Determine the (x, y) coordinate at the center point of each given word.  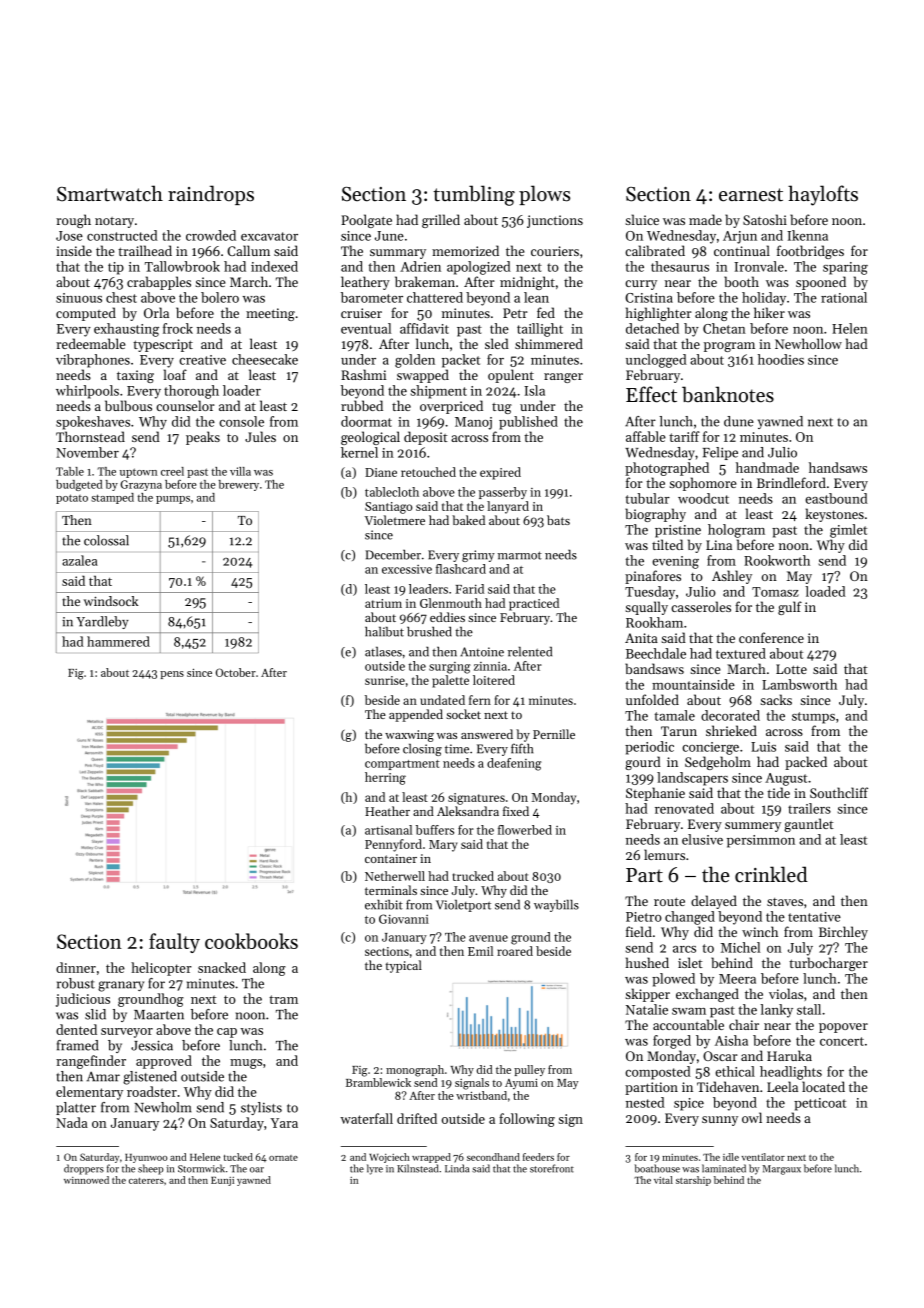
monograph (415, 1071)
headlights (791, 1073)
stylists (261, 1108)
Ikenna (807, 235)
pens (172, 675)
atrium (383, 603)
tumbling (474, 195)
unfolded (652, 699)
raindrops (211, 195)
